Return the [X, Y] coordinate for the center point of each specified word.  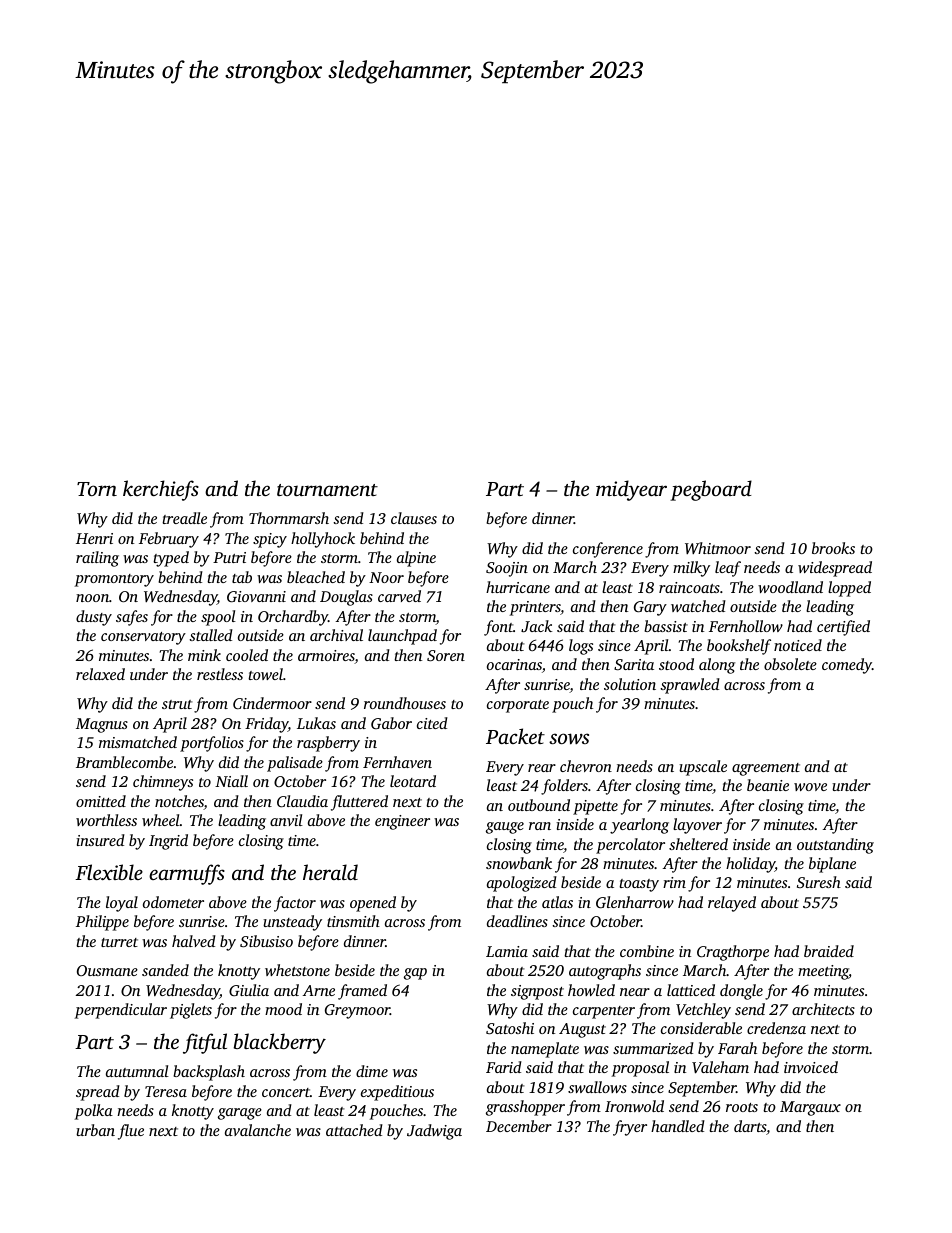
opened [373, 904]
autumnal [137, 1071]
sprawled [690, 686]
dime [372, 1071]
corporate [518, 706]
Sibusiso [266, 941]
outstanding [835, 846]
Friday [266, 725]
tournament [327, 490]
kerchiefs [161, 490]
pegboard [711, 490]
